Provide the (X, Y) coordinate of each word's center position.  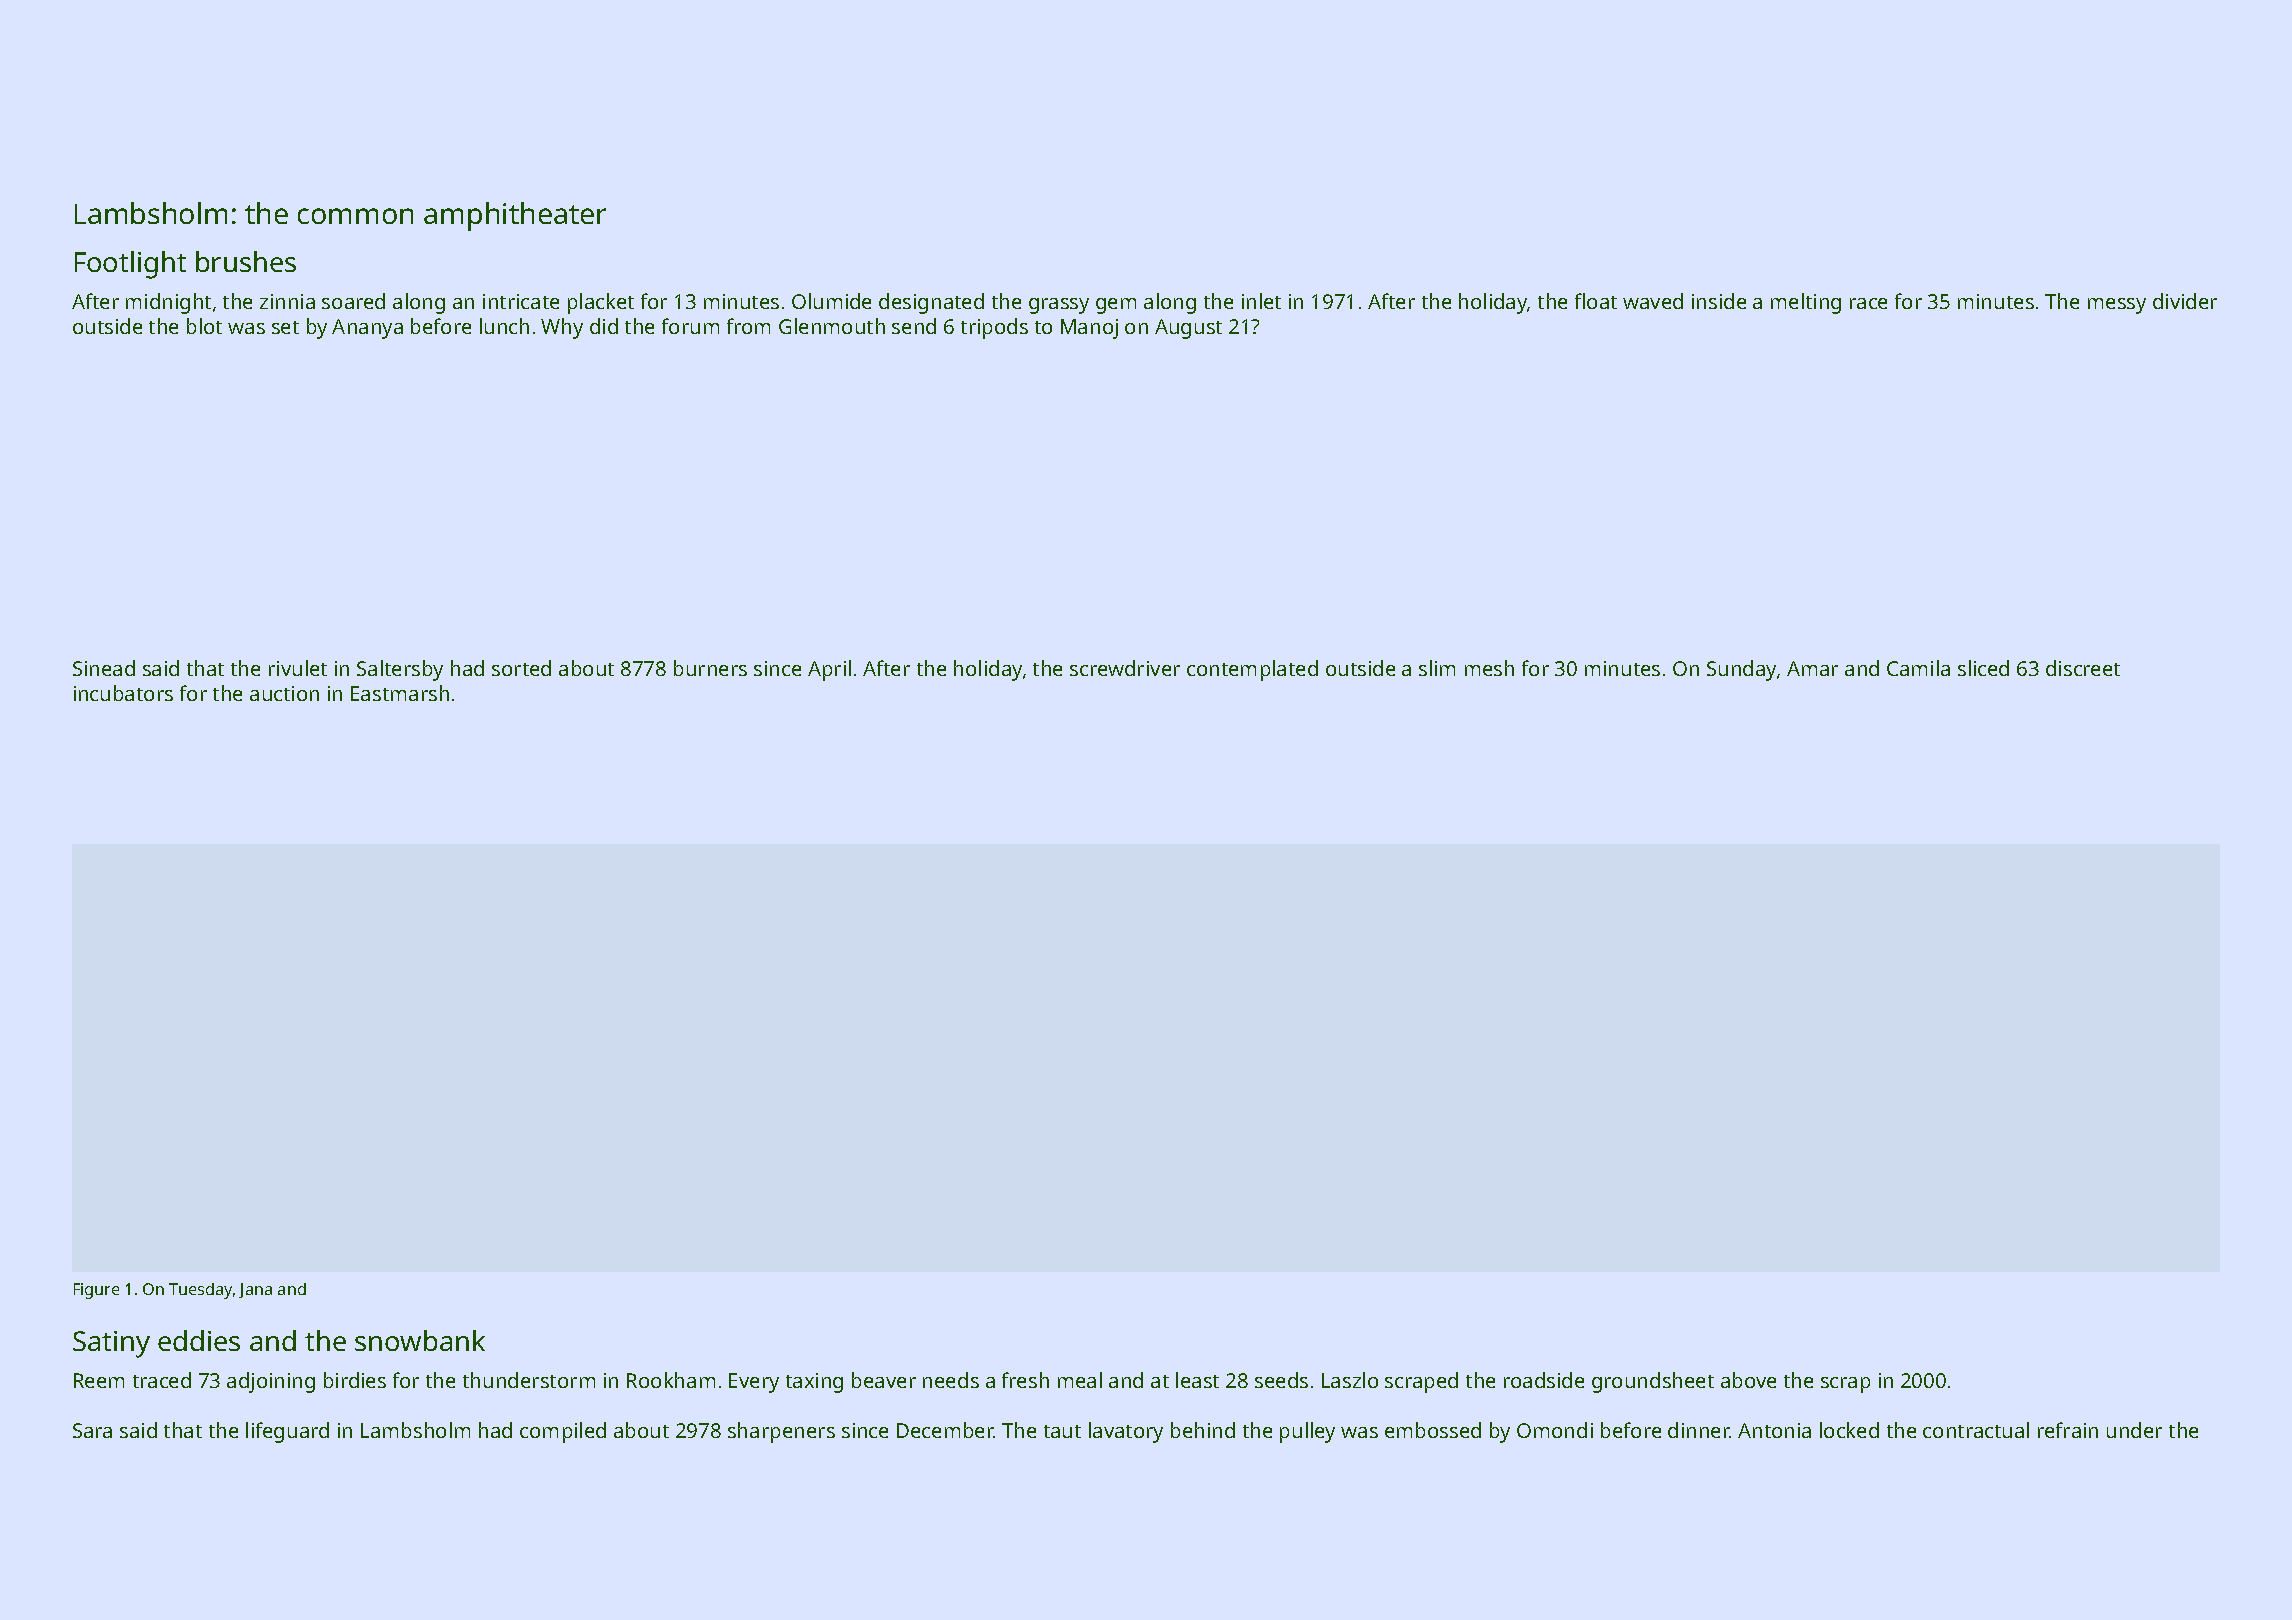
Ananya (367, 329)
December (945, 1430)
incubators (123, 693)
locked (1849, 1430)
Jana (255, 1290)
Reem (99, 1380)
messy (2117, 306)
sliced (1983, 668)
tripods (994, 328)
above (1748, 1380)
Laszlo (1350, 1380)
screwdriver (1125, 668)
